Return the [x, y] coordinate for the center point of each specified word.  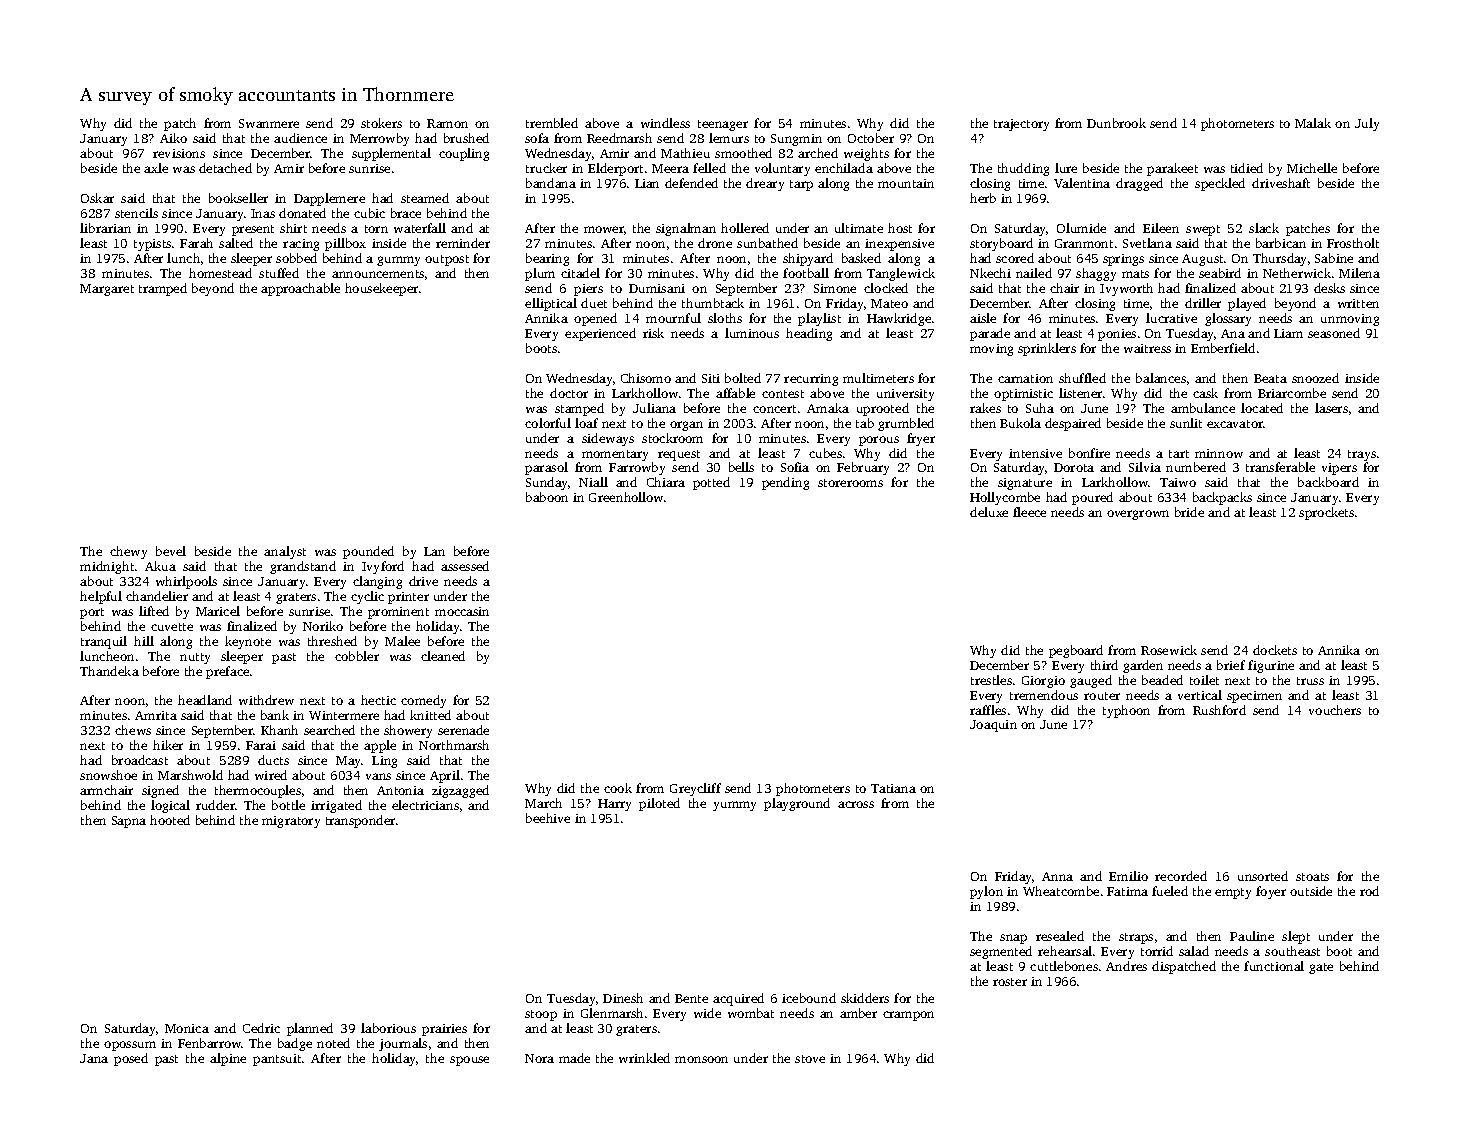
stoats [1312, 877]
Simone [835, 288]
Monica [187, 1028]
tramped [163, 289]
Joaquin [993, 726]
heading [809, 334]
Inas [263, 213]
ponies [1117, 335]
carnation [1025, 378]
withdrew [266, 700]
